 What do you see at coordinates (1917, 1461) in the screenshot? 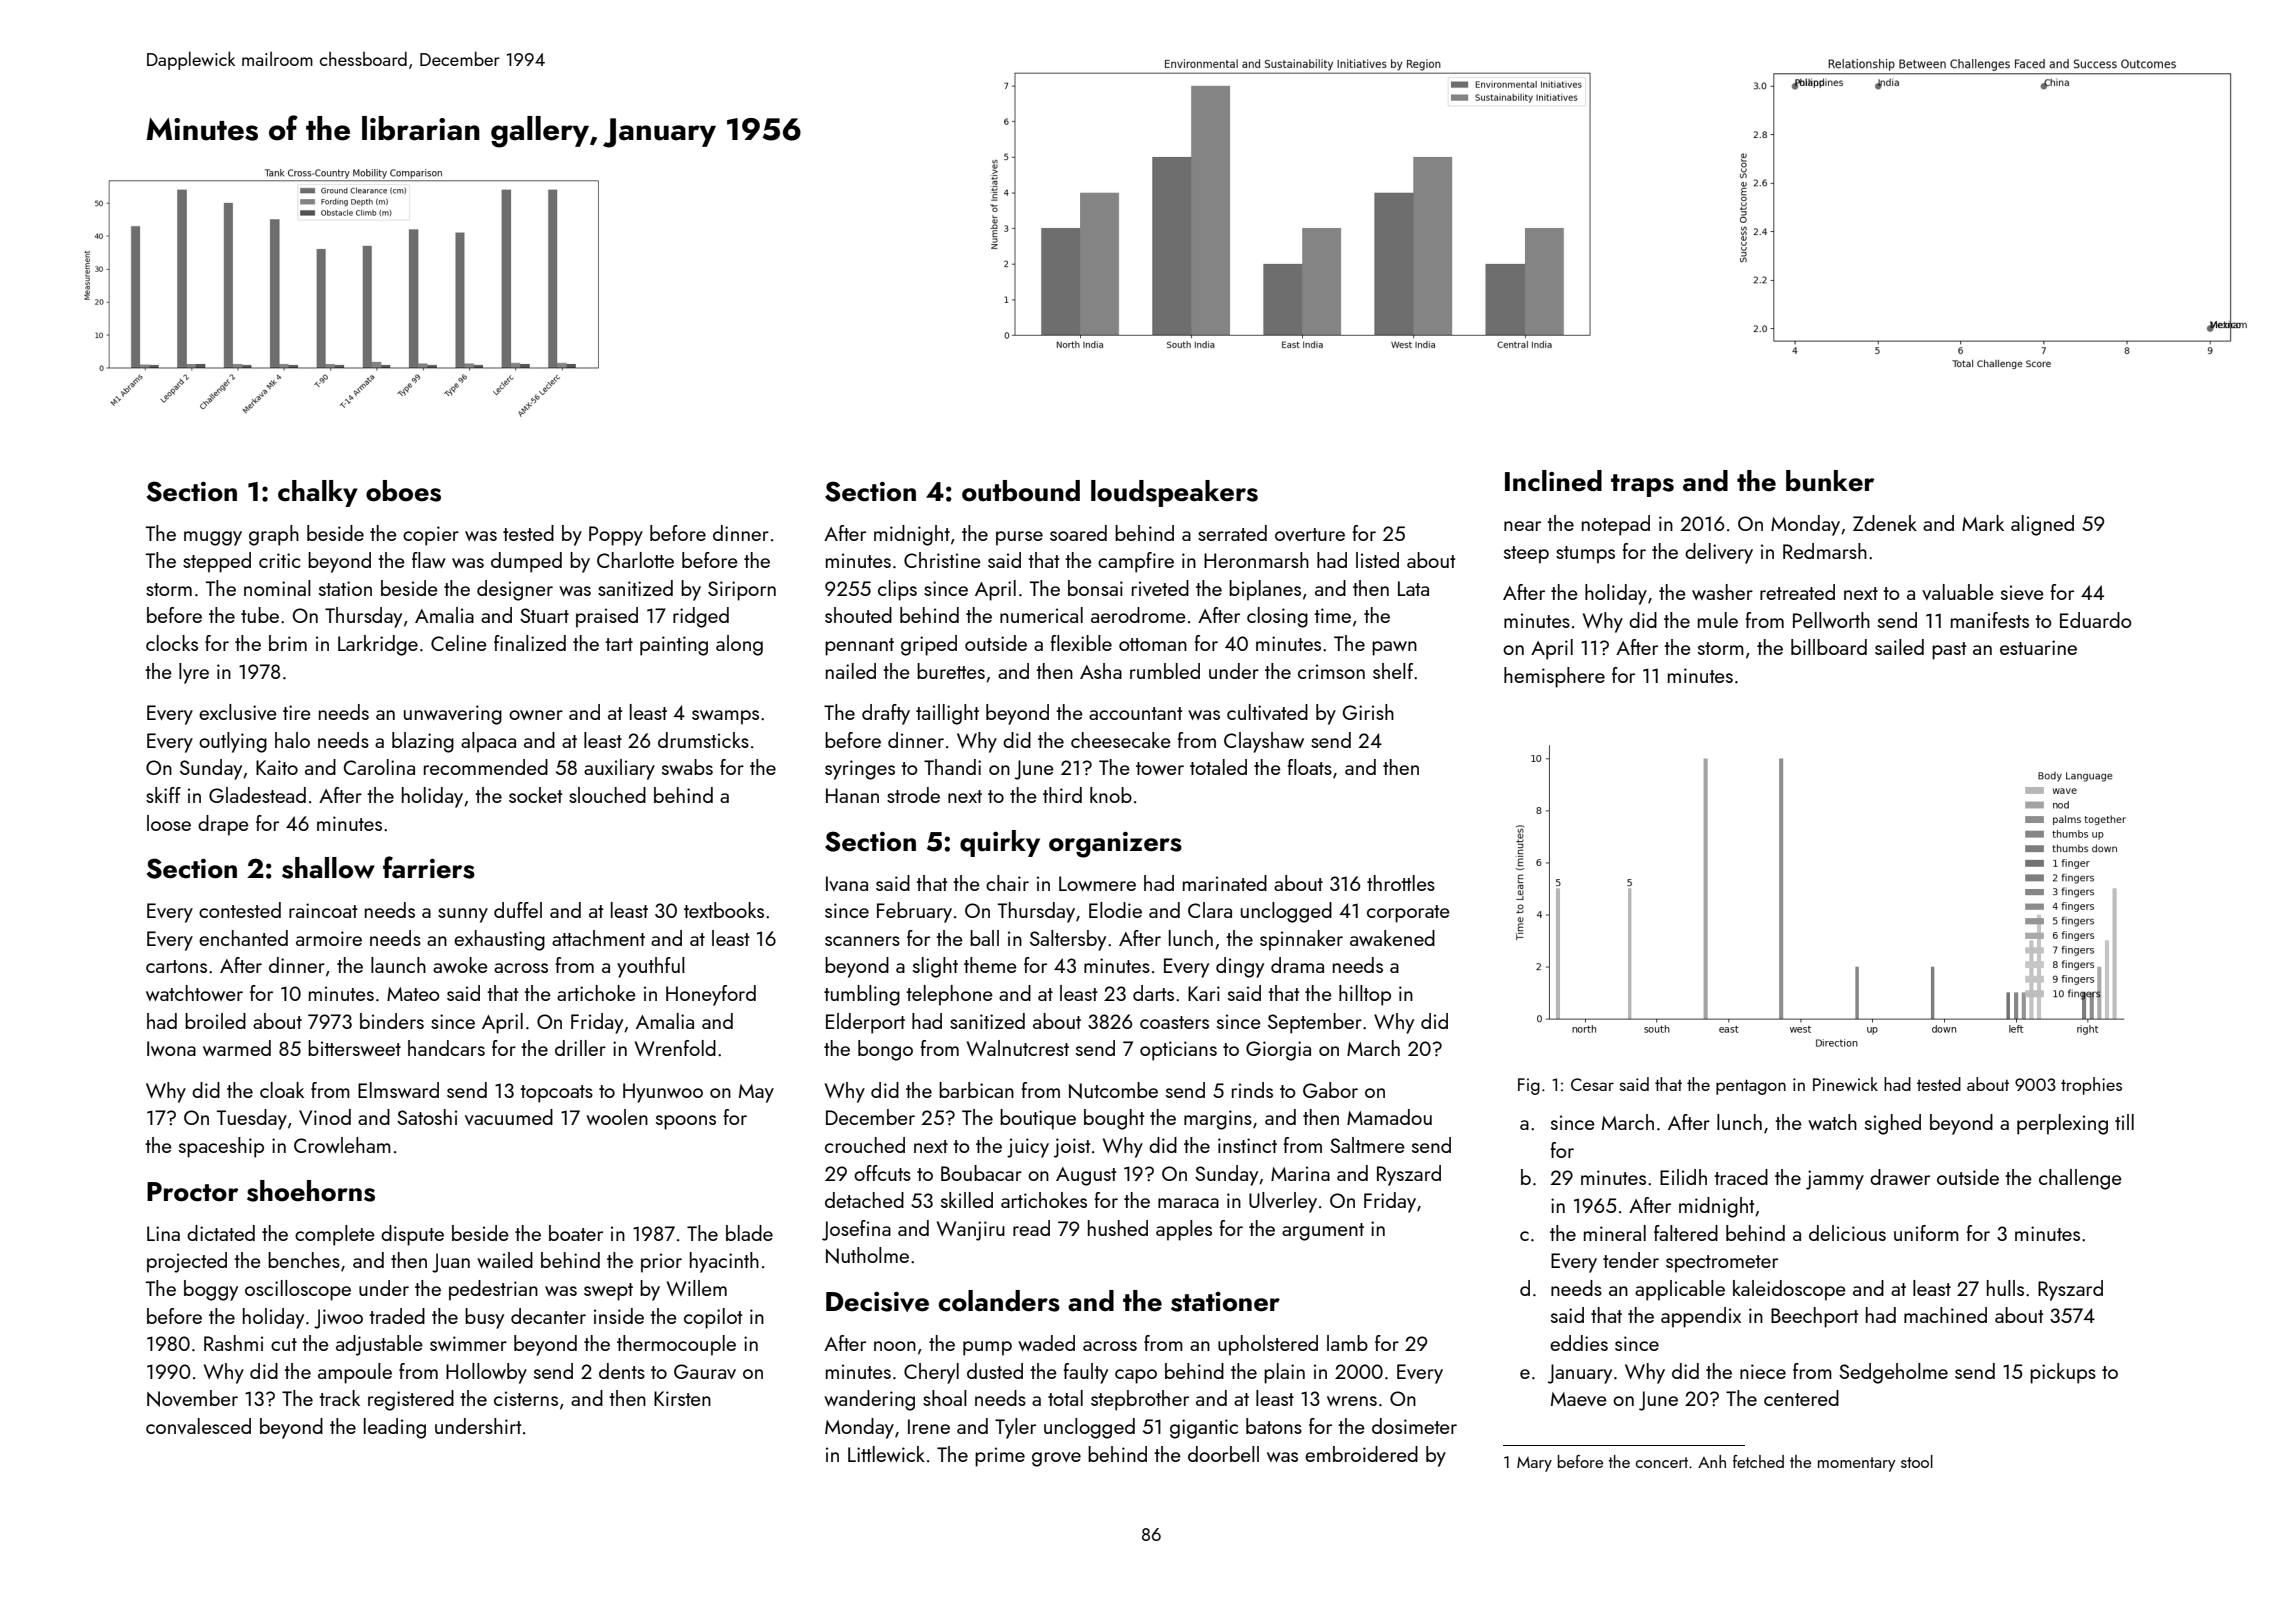
I see `stool` at bounding box center [1917, 1461].
